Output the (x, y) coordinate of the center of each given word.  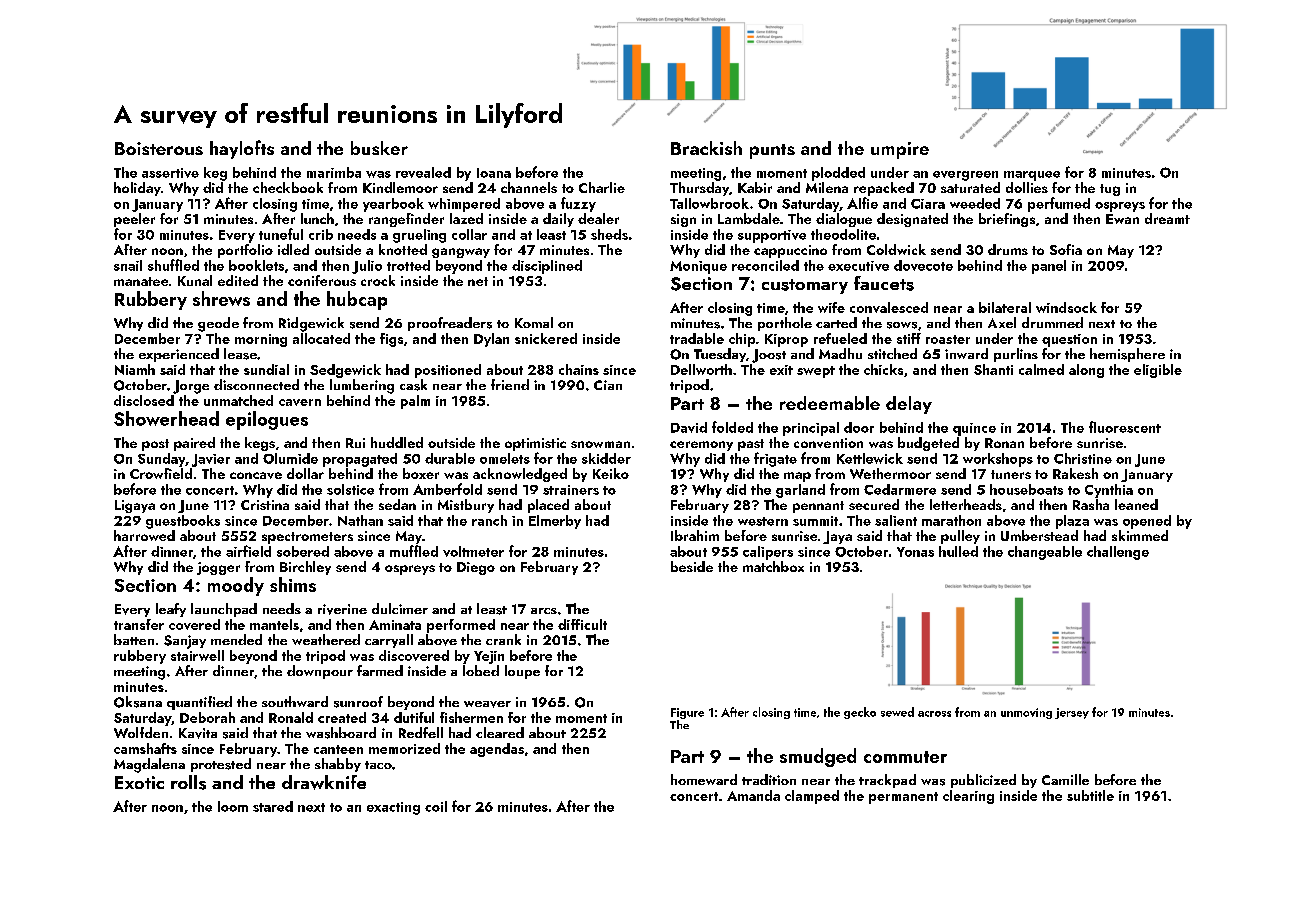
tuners (1011, 474)
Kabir (755, 187)
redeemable (830, 403)
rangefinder (406, 220)
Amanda (753, 795)
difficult (582, 624)
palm (415, 402)
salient (896, 520)
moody (236, 586)
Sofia (1066, 249)
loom (233, 806)
